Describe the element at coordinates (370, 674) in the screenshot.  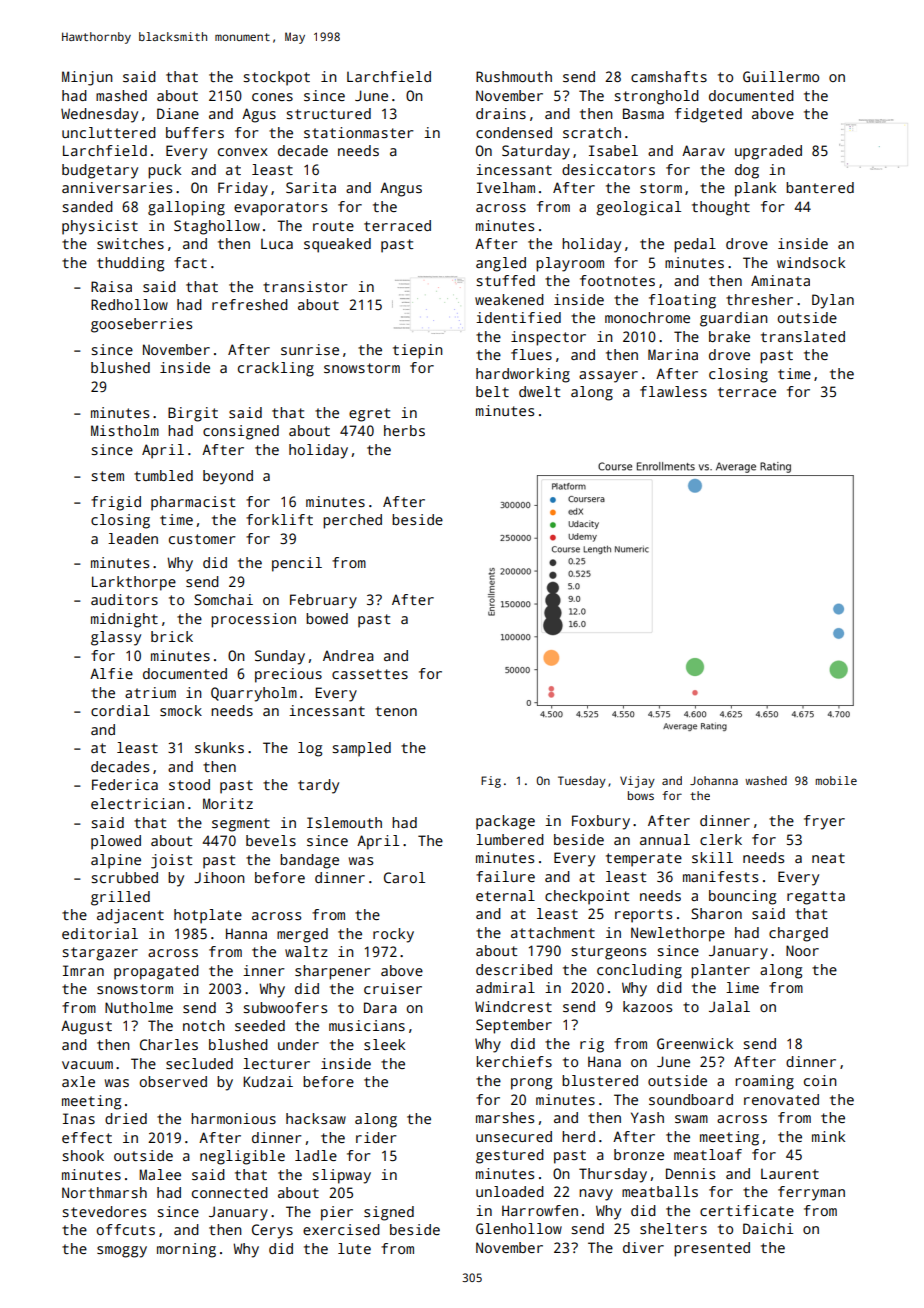
I see `cassettes` at that location.
